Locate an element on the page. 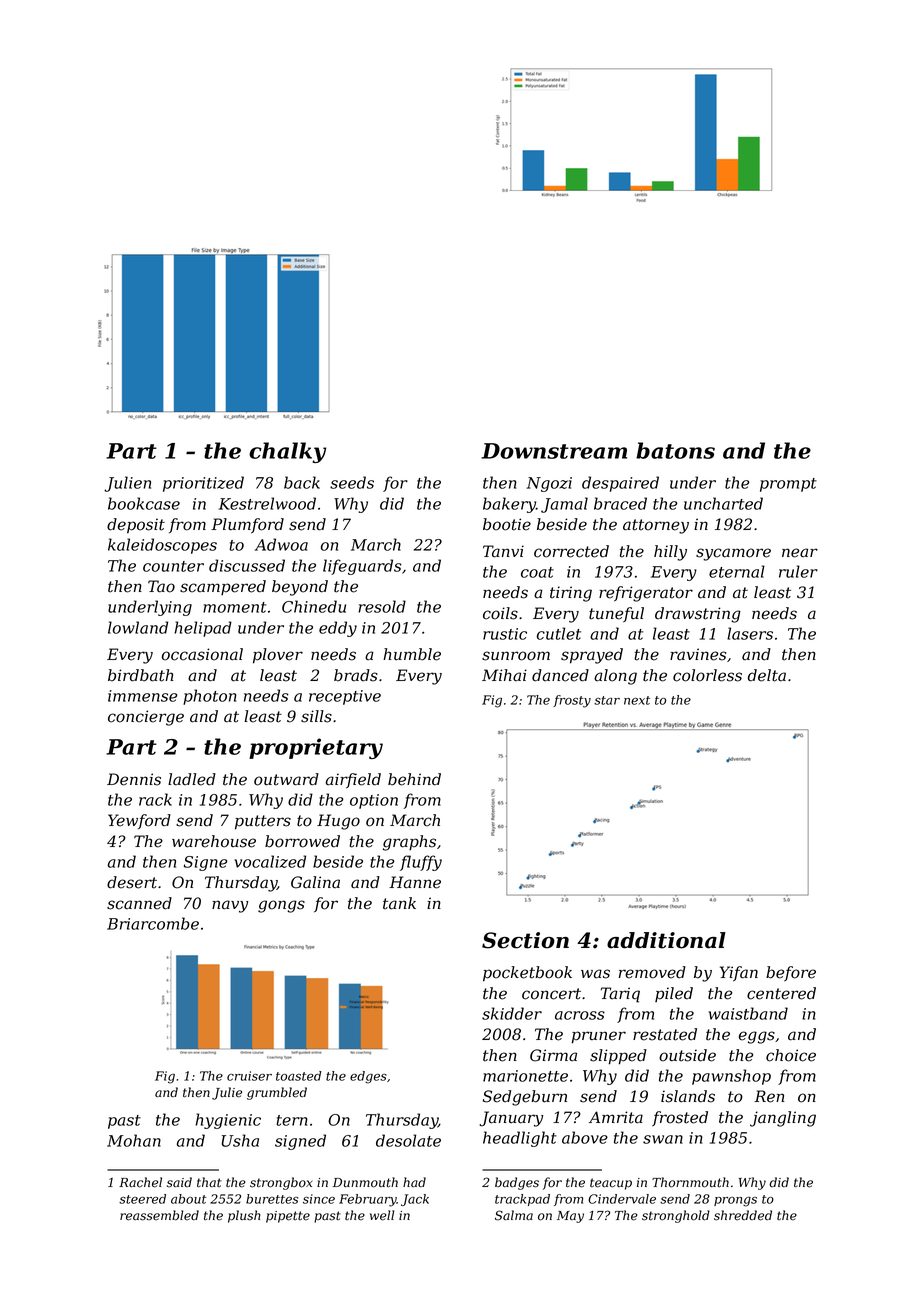 This image has height=1308, width=924. bookcase is located at coordinates (144, 503).
